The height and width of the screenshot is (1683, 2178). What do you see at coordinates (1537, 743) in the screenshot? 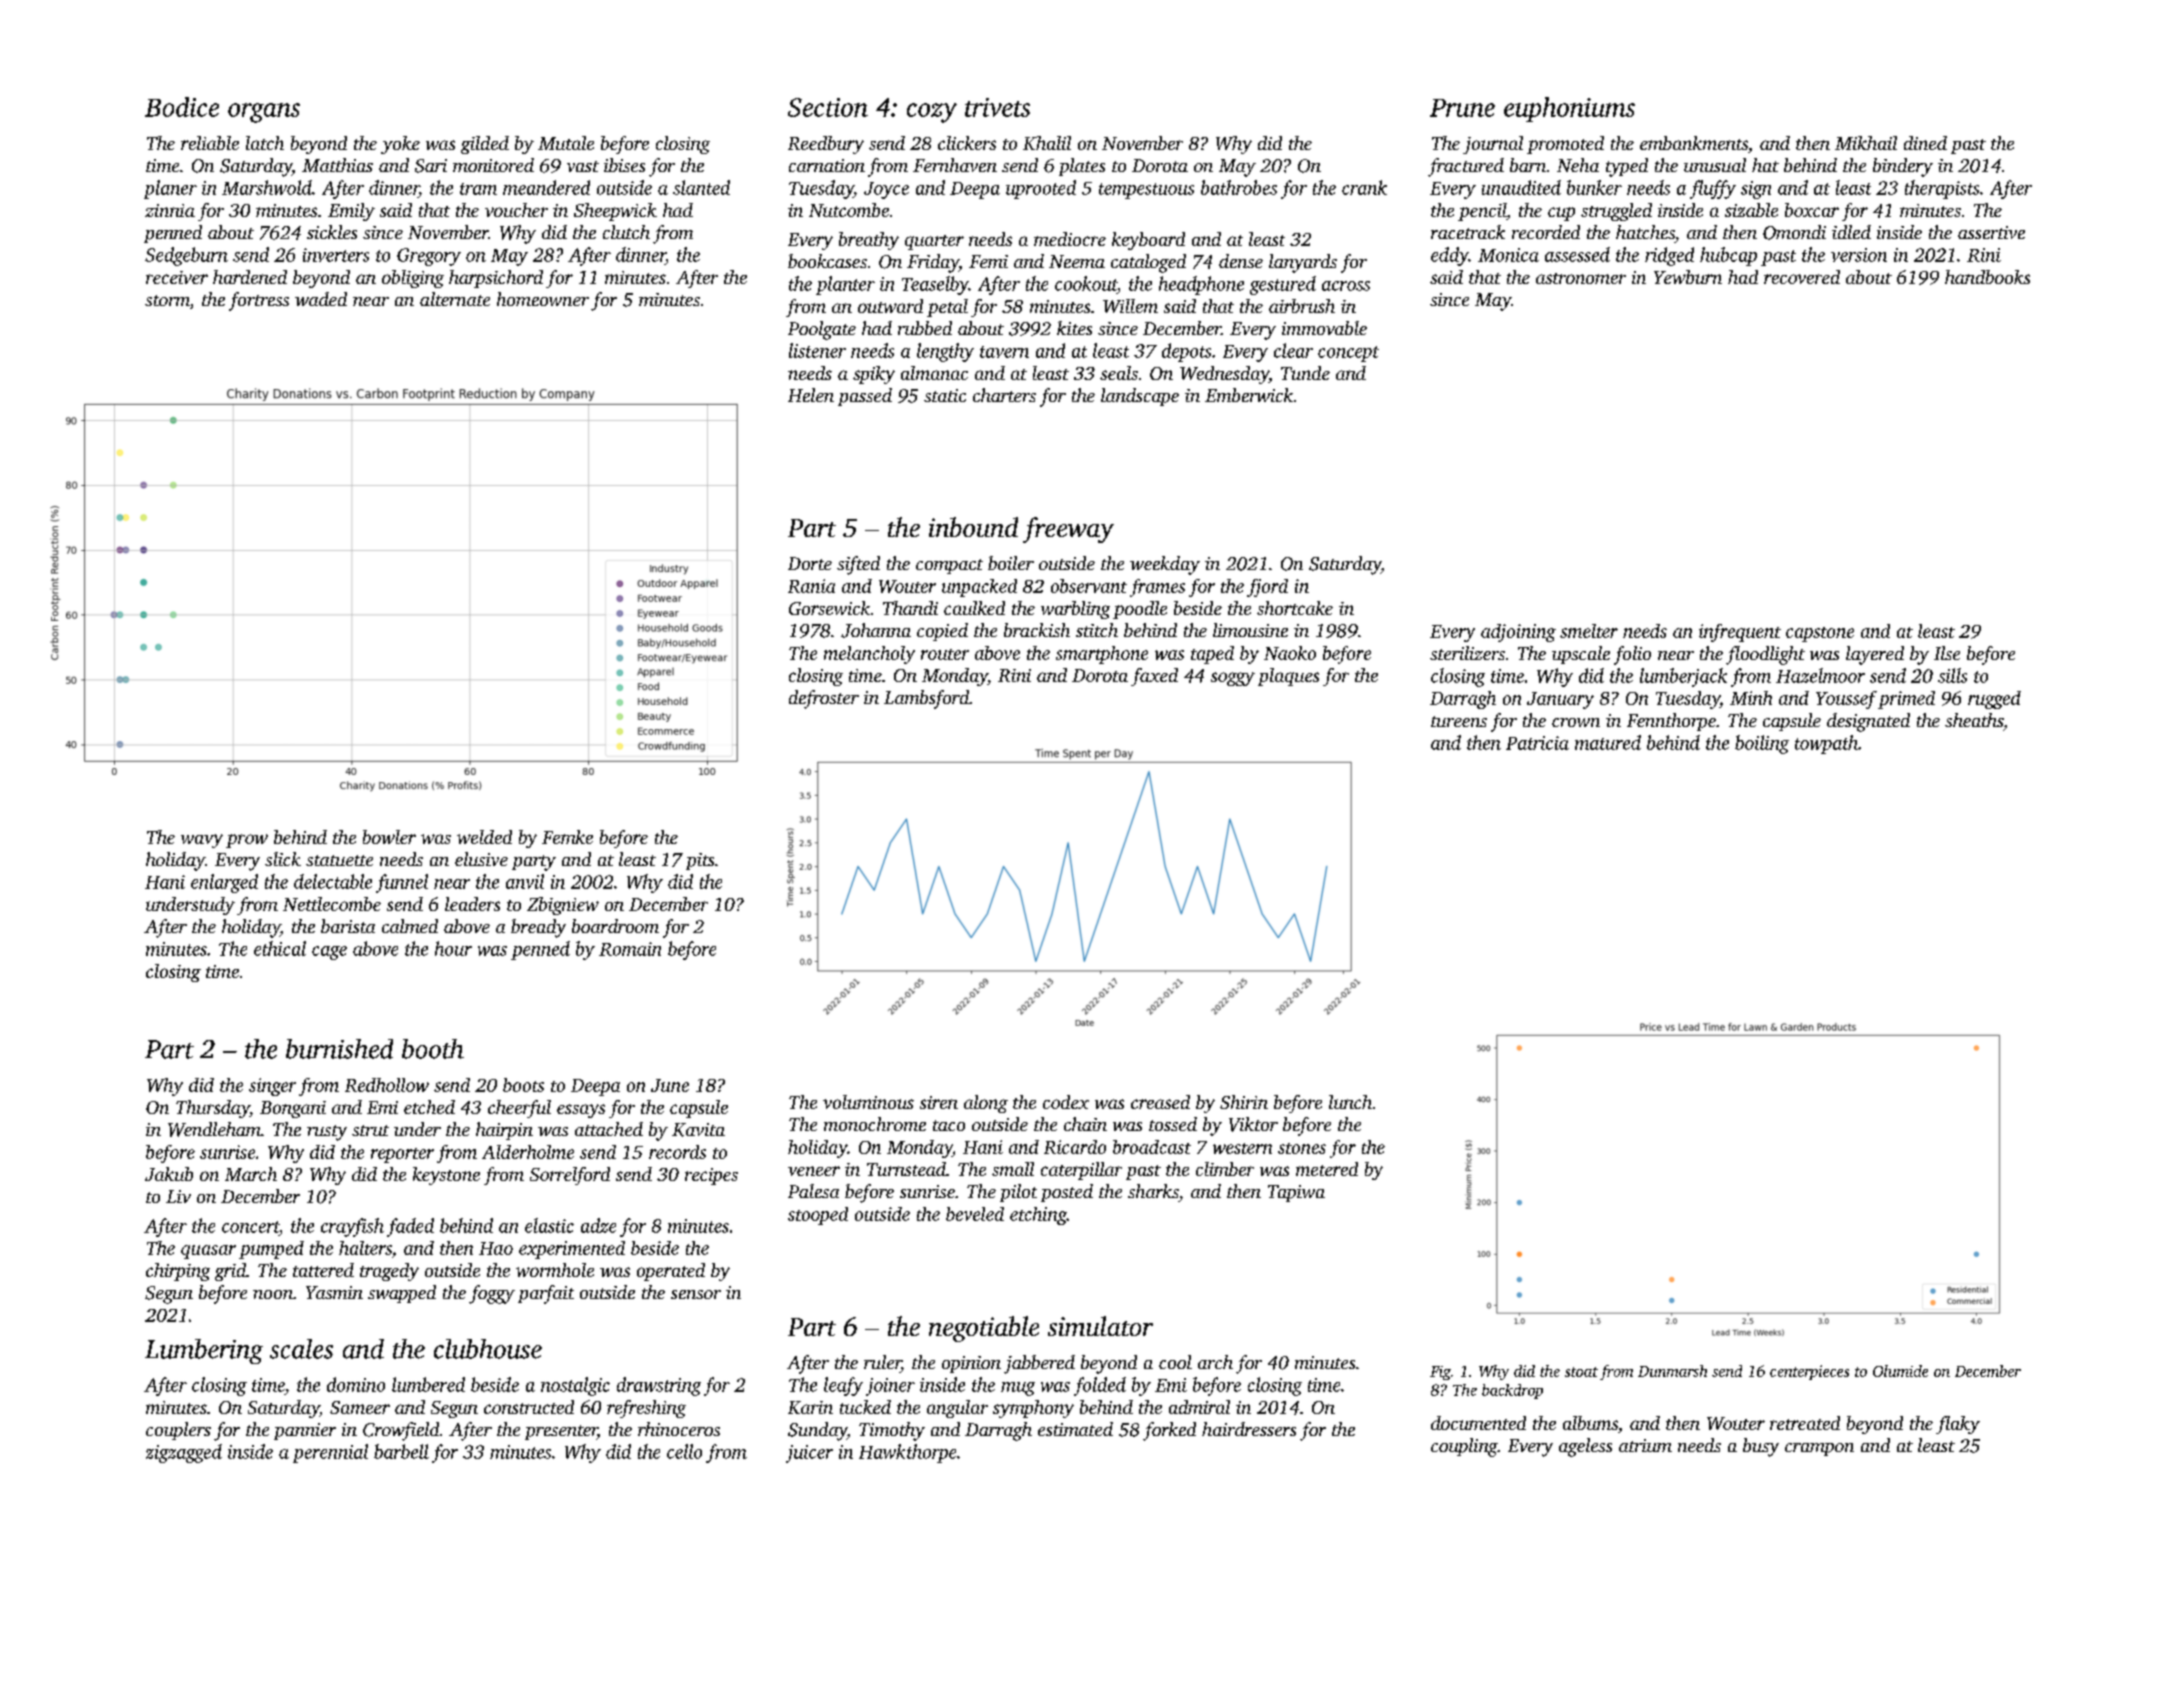
I see `Patricia` at bounding box center [1537, 743].
